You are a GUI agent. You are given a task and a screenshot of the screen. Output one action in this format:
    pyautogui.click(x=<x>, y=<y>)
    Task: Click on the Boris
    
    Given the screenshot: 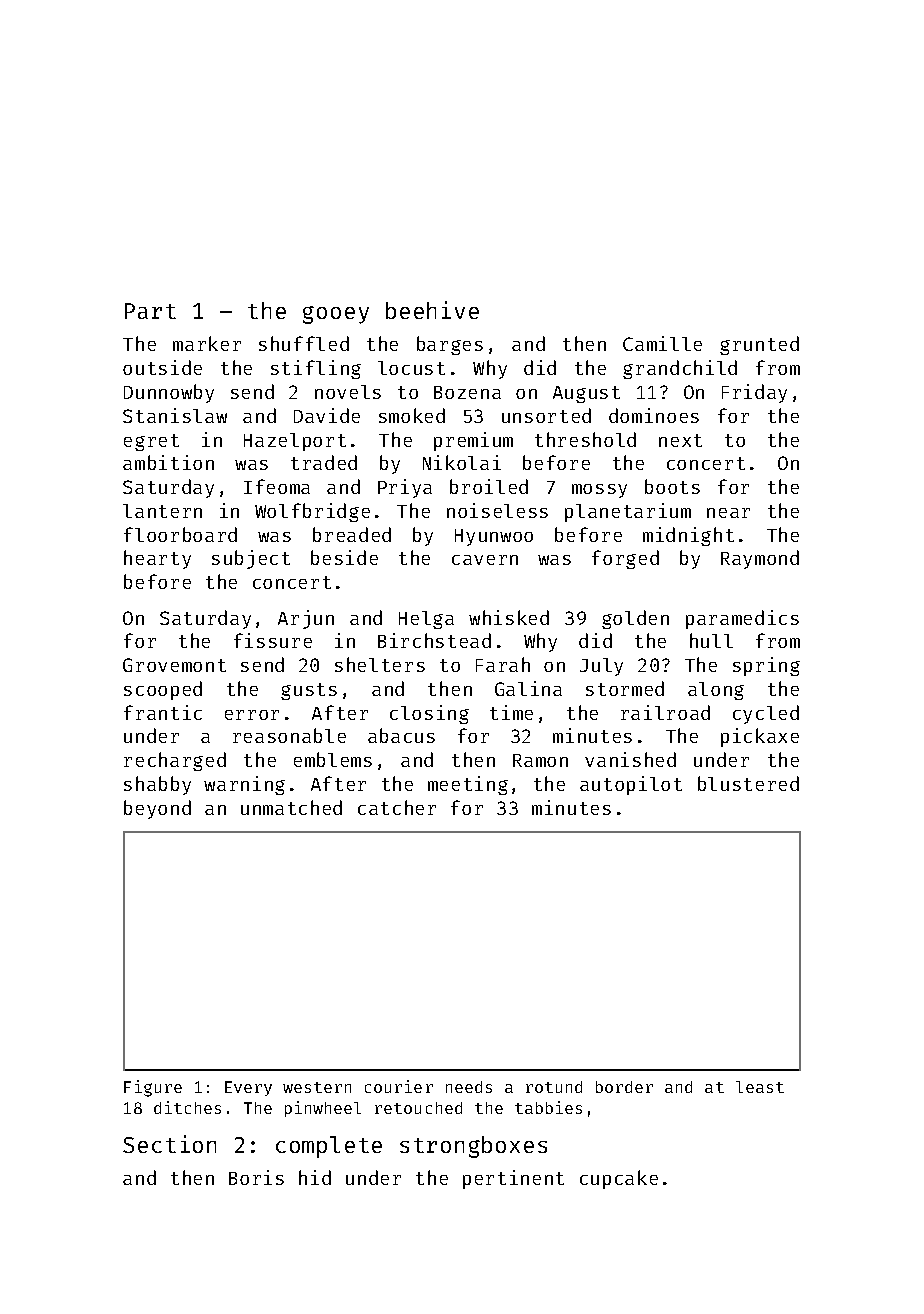 What is the action you would take?
    pyautogui.click(x=256, y=1177)
